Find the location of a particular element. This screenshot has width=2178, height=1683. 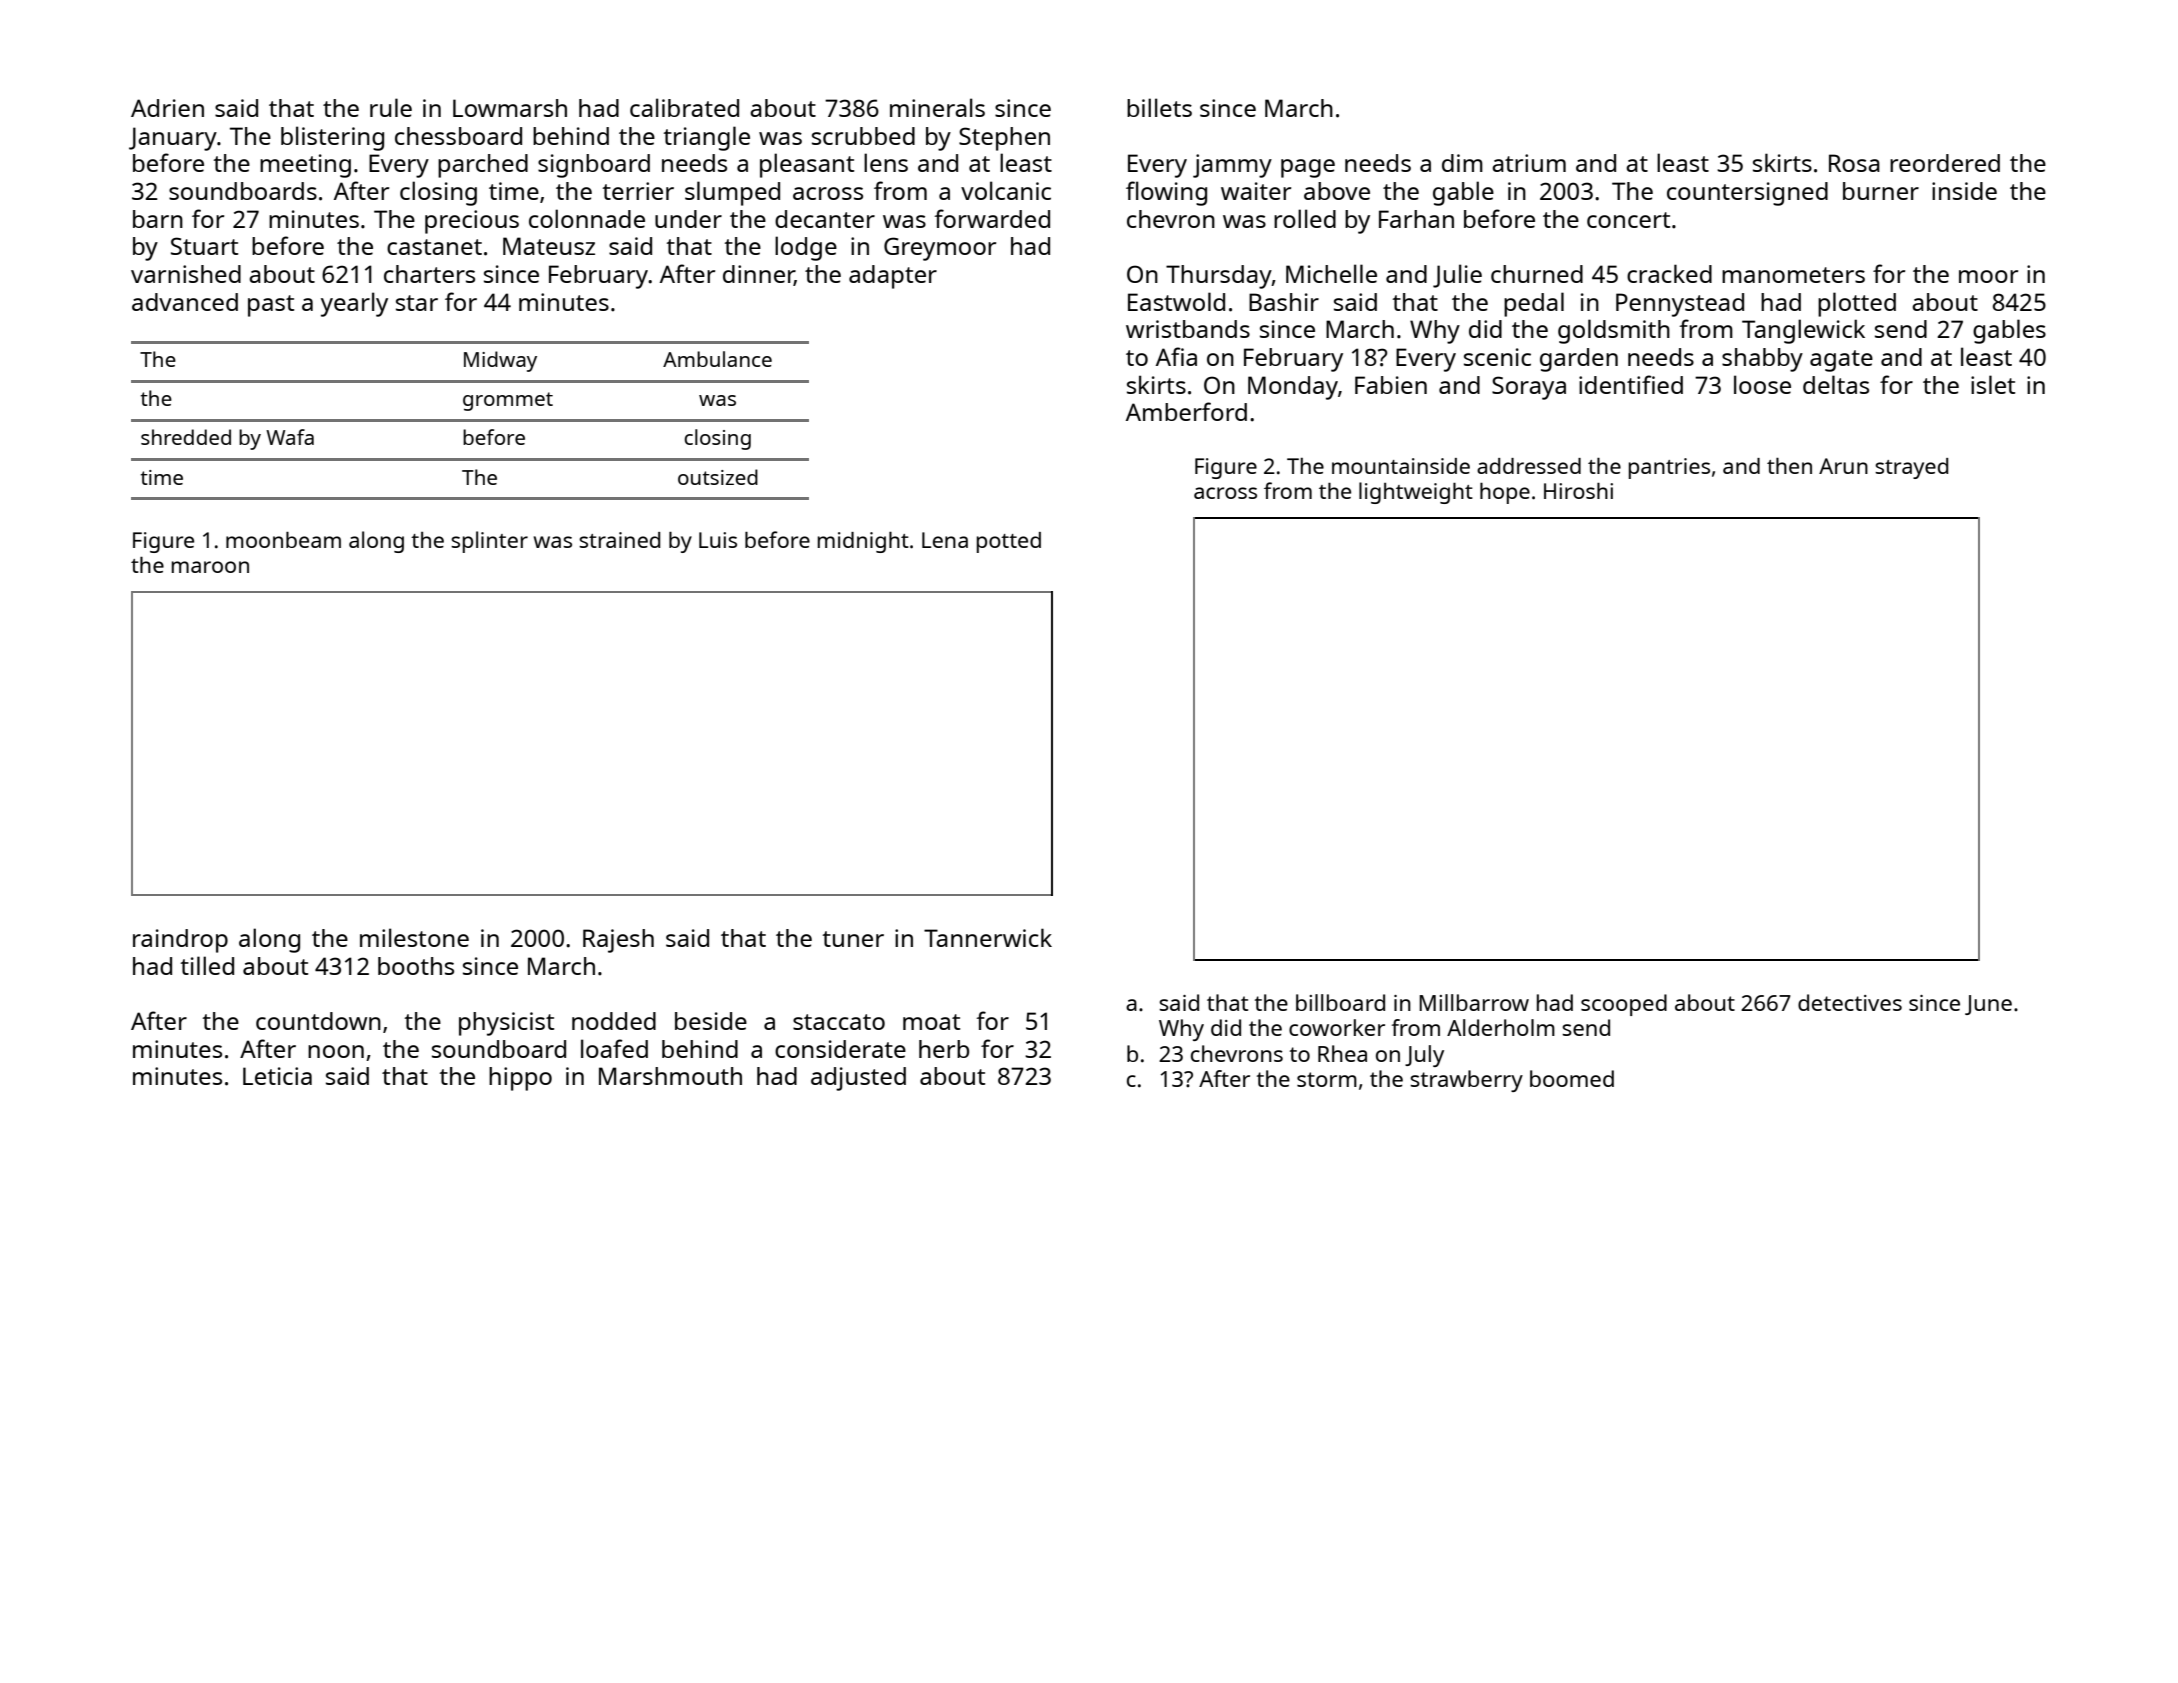

rule is located at coordinates (391, 107).
